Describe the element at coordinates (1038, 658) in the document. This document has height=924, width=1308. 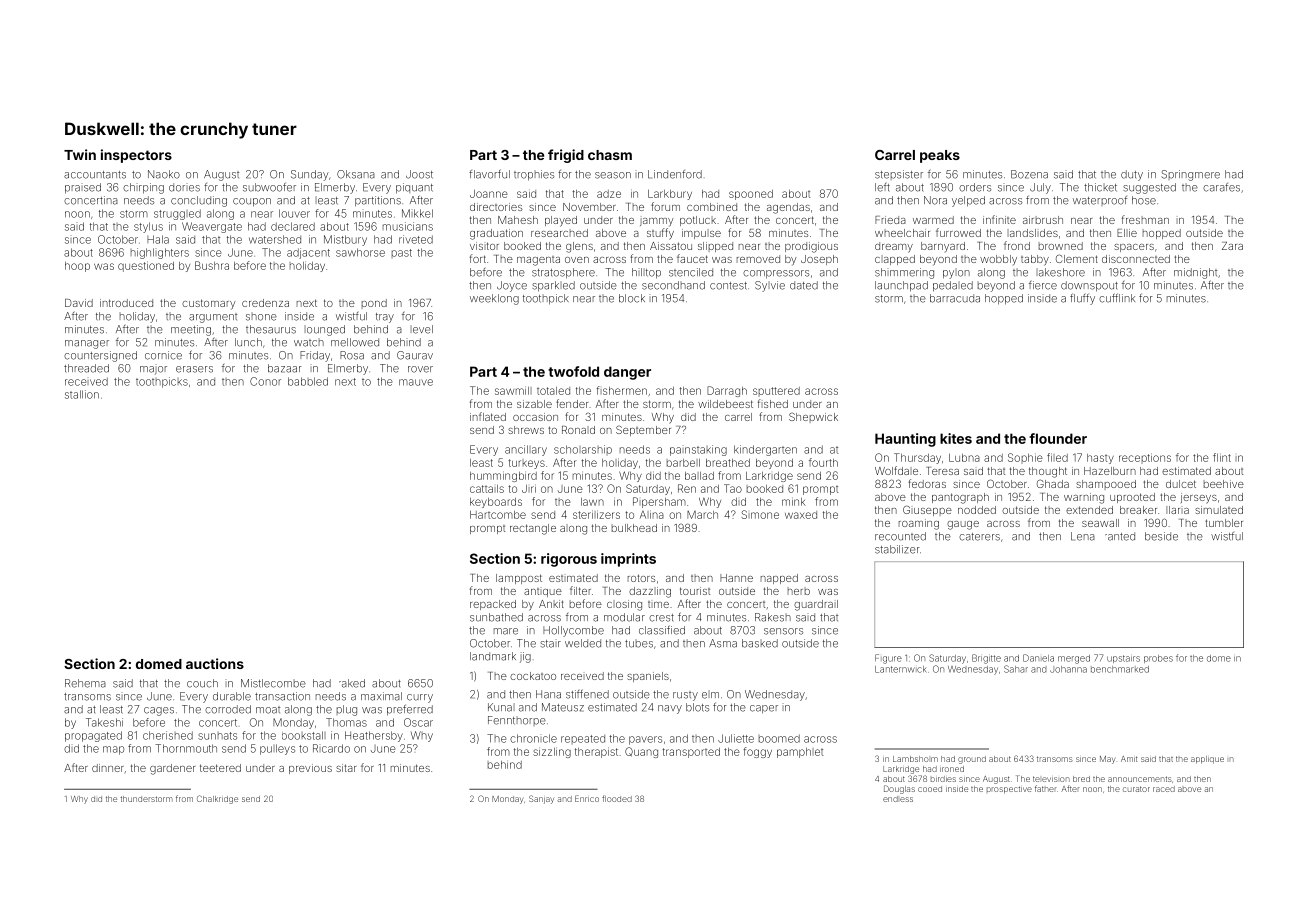
I see `Daniela` at that location.
